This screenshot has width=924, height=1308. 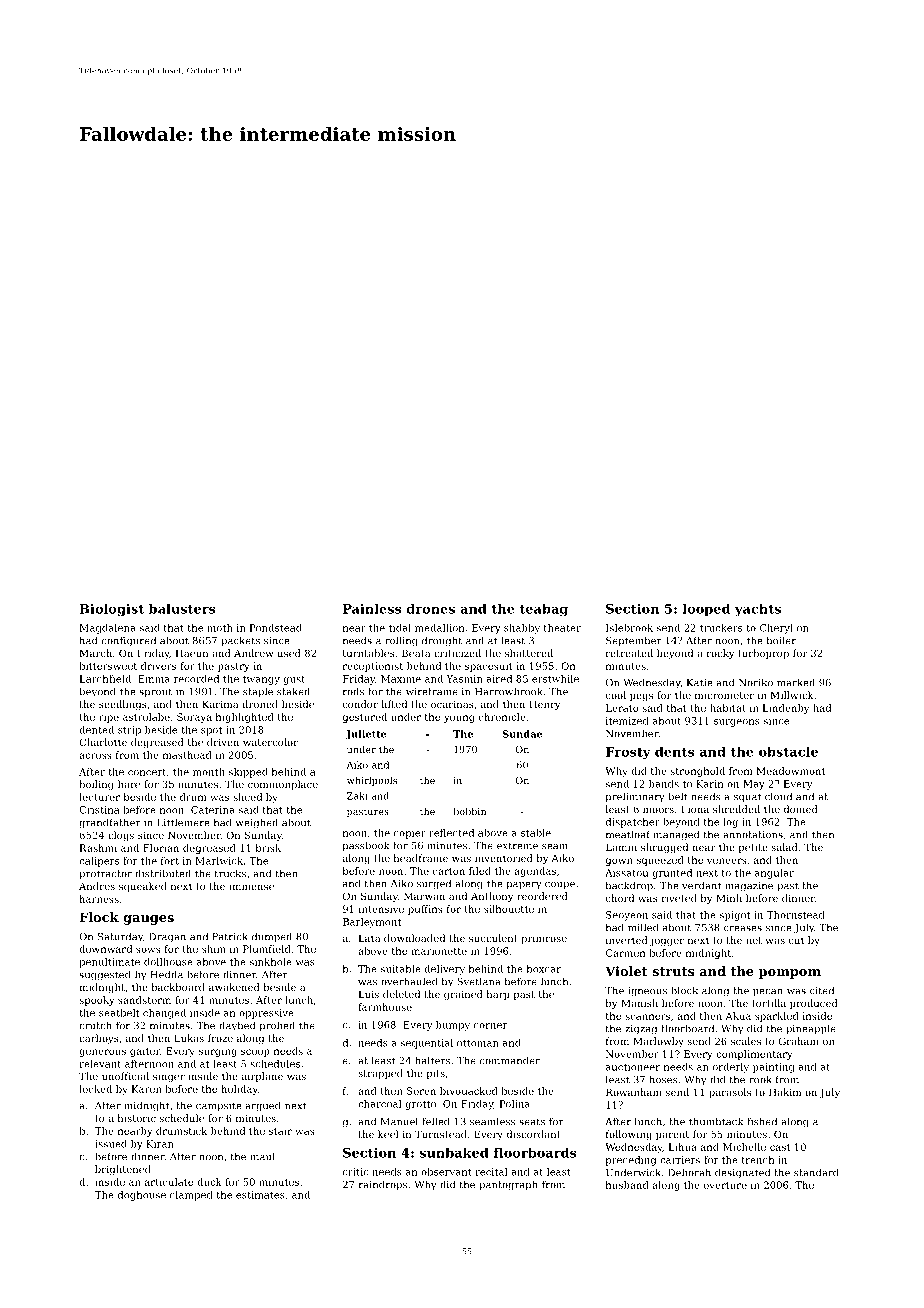 I want to click on balusters, so click(x=182, y=608).
